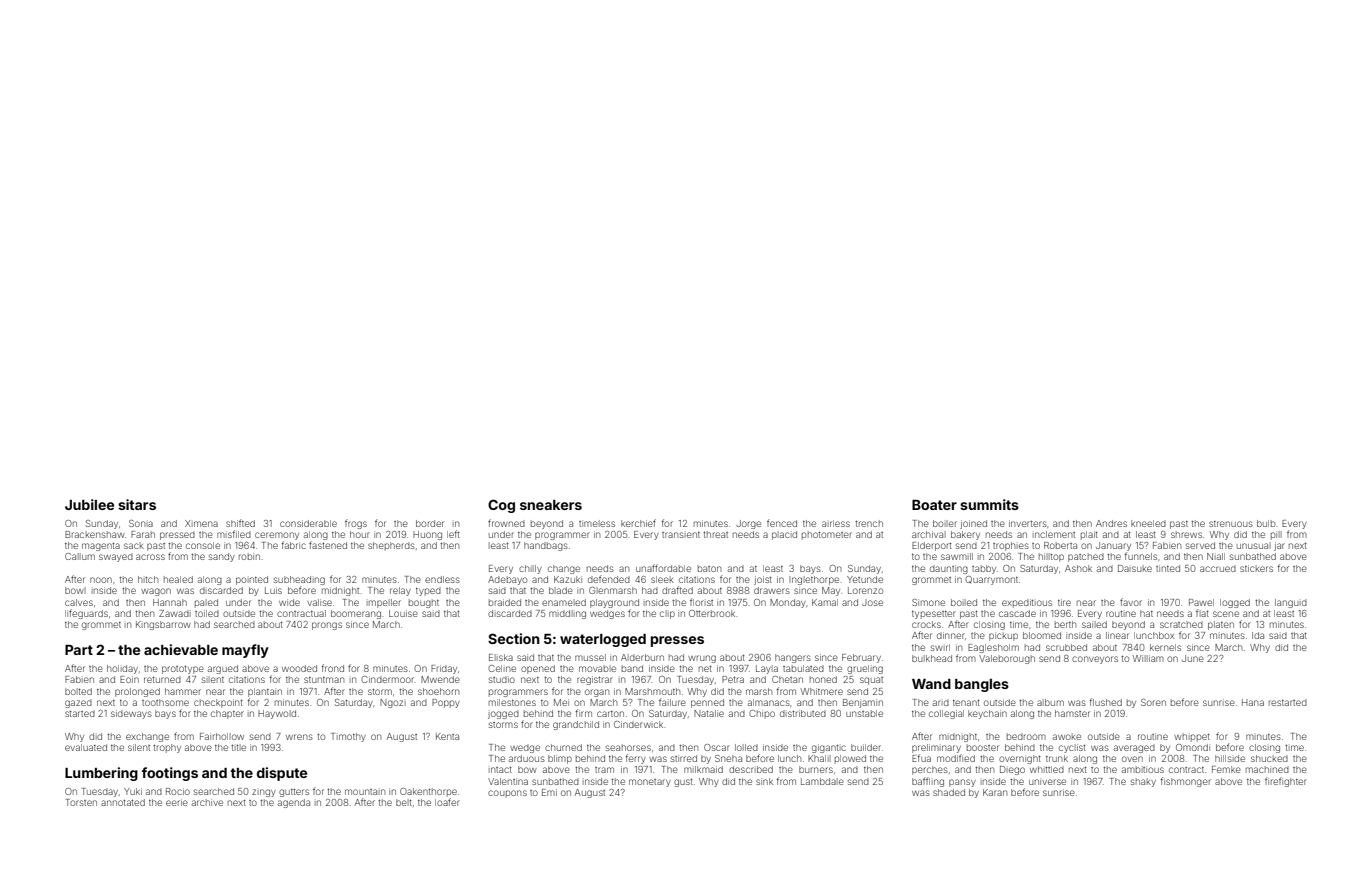 Image resolution: width=1372 pixels, height=887 pixels. Describe the element at coordinates (934, 615) in the document. I see `typesetter` at that location.
